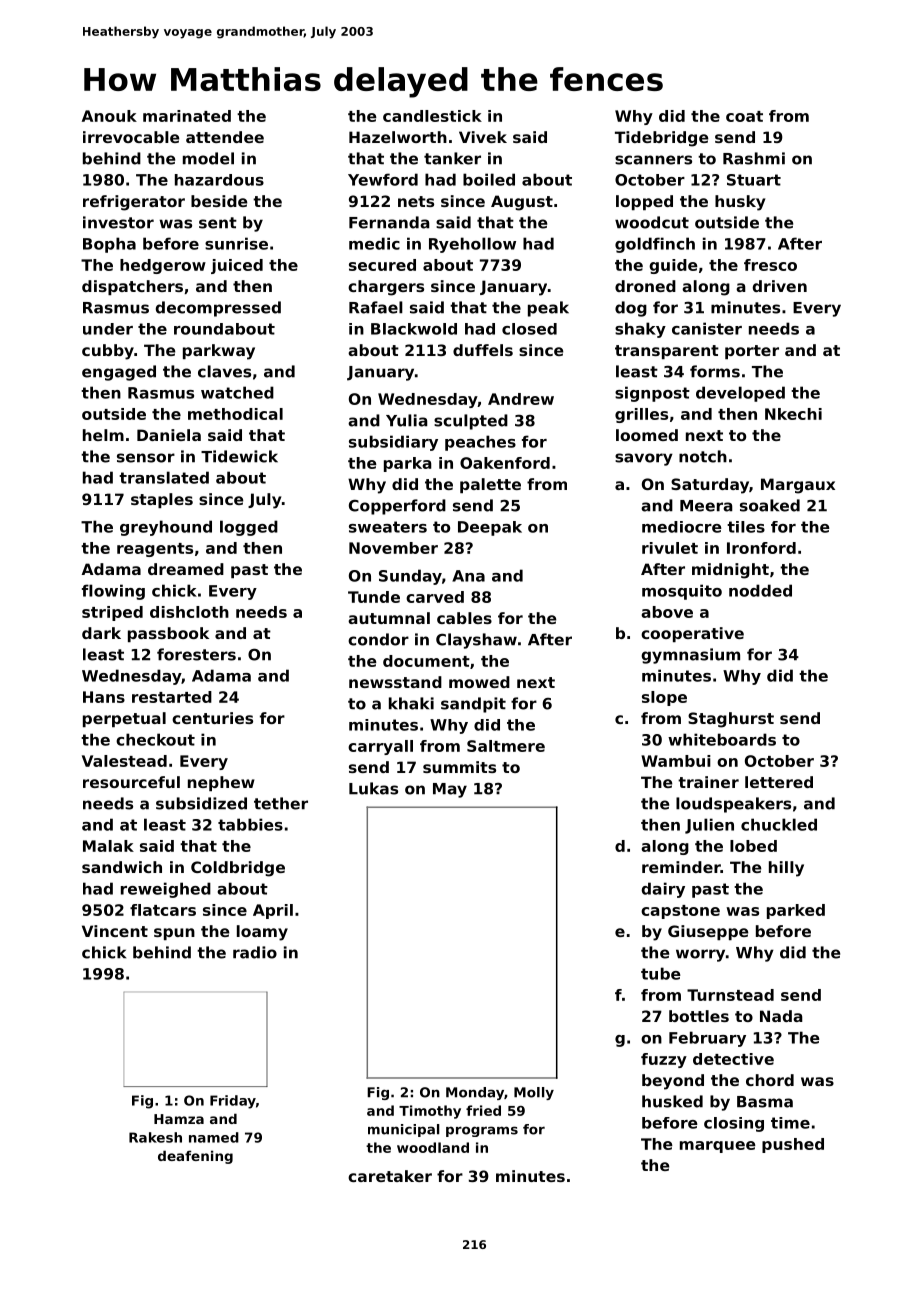 The width and height of the document is (924, 1308). Describe the element at coordinates (249, 528) in the document. I see `logged` at that location.
